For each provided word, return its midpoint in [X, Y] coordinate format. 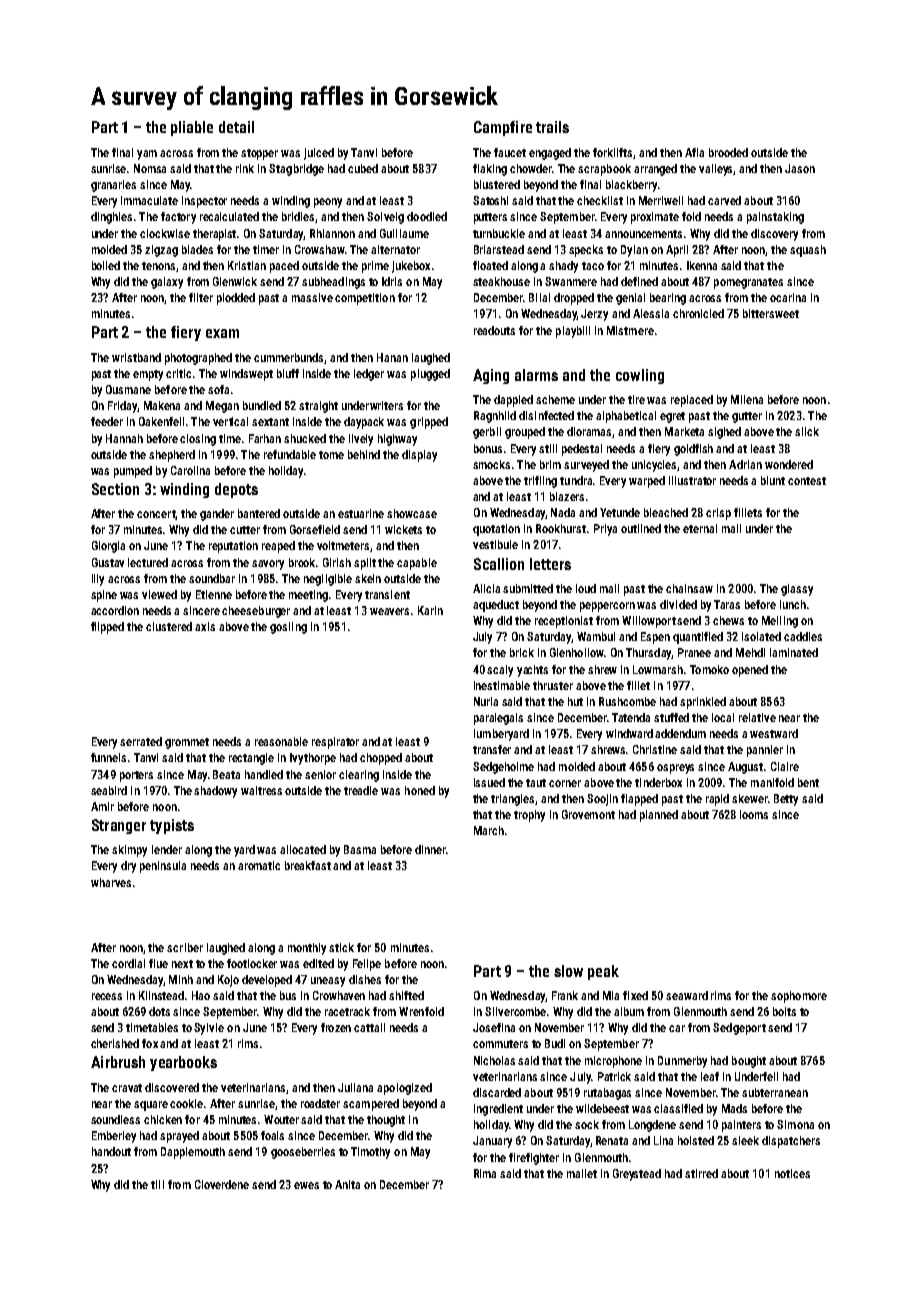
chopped [381, 759]
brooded [728, 152]
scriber [185, 947]
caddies [803, 636]
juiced [319, 154]
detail [236, 127]
